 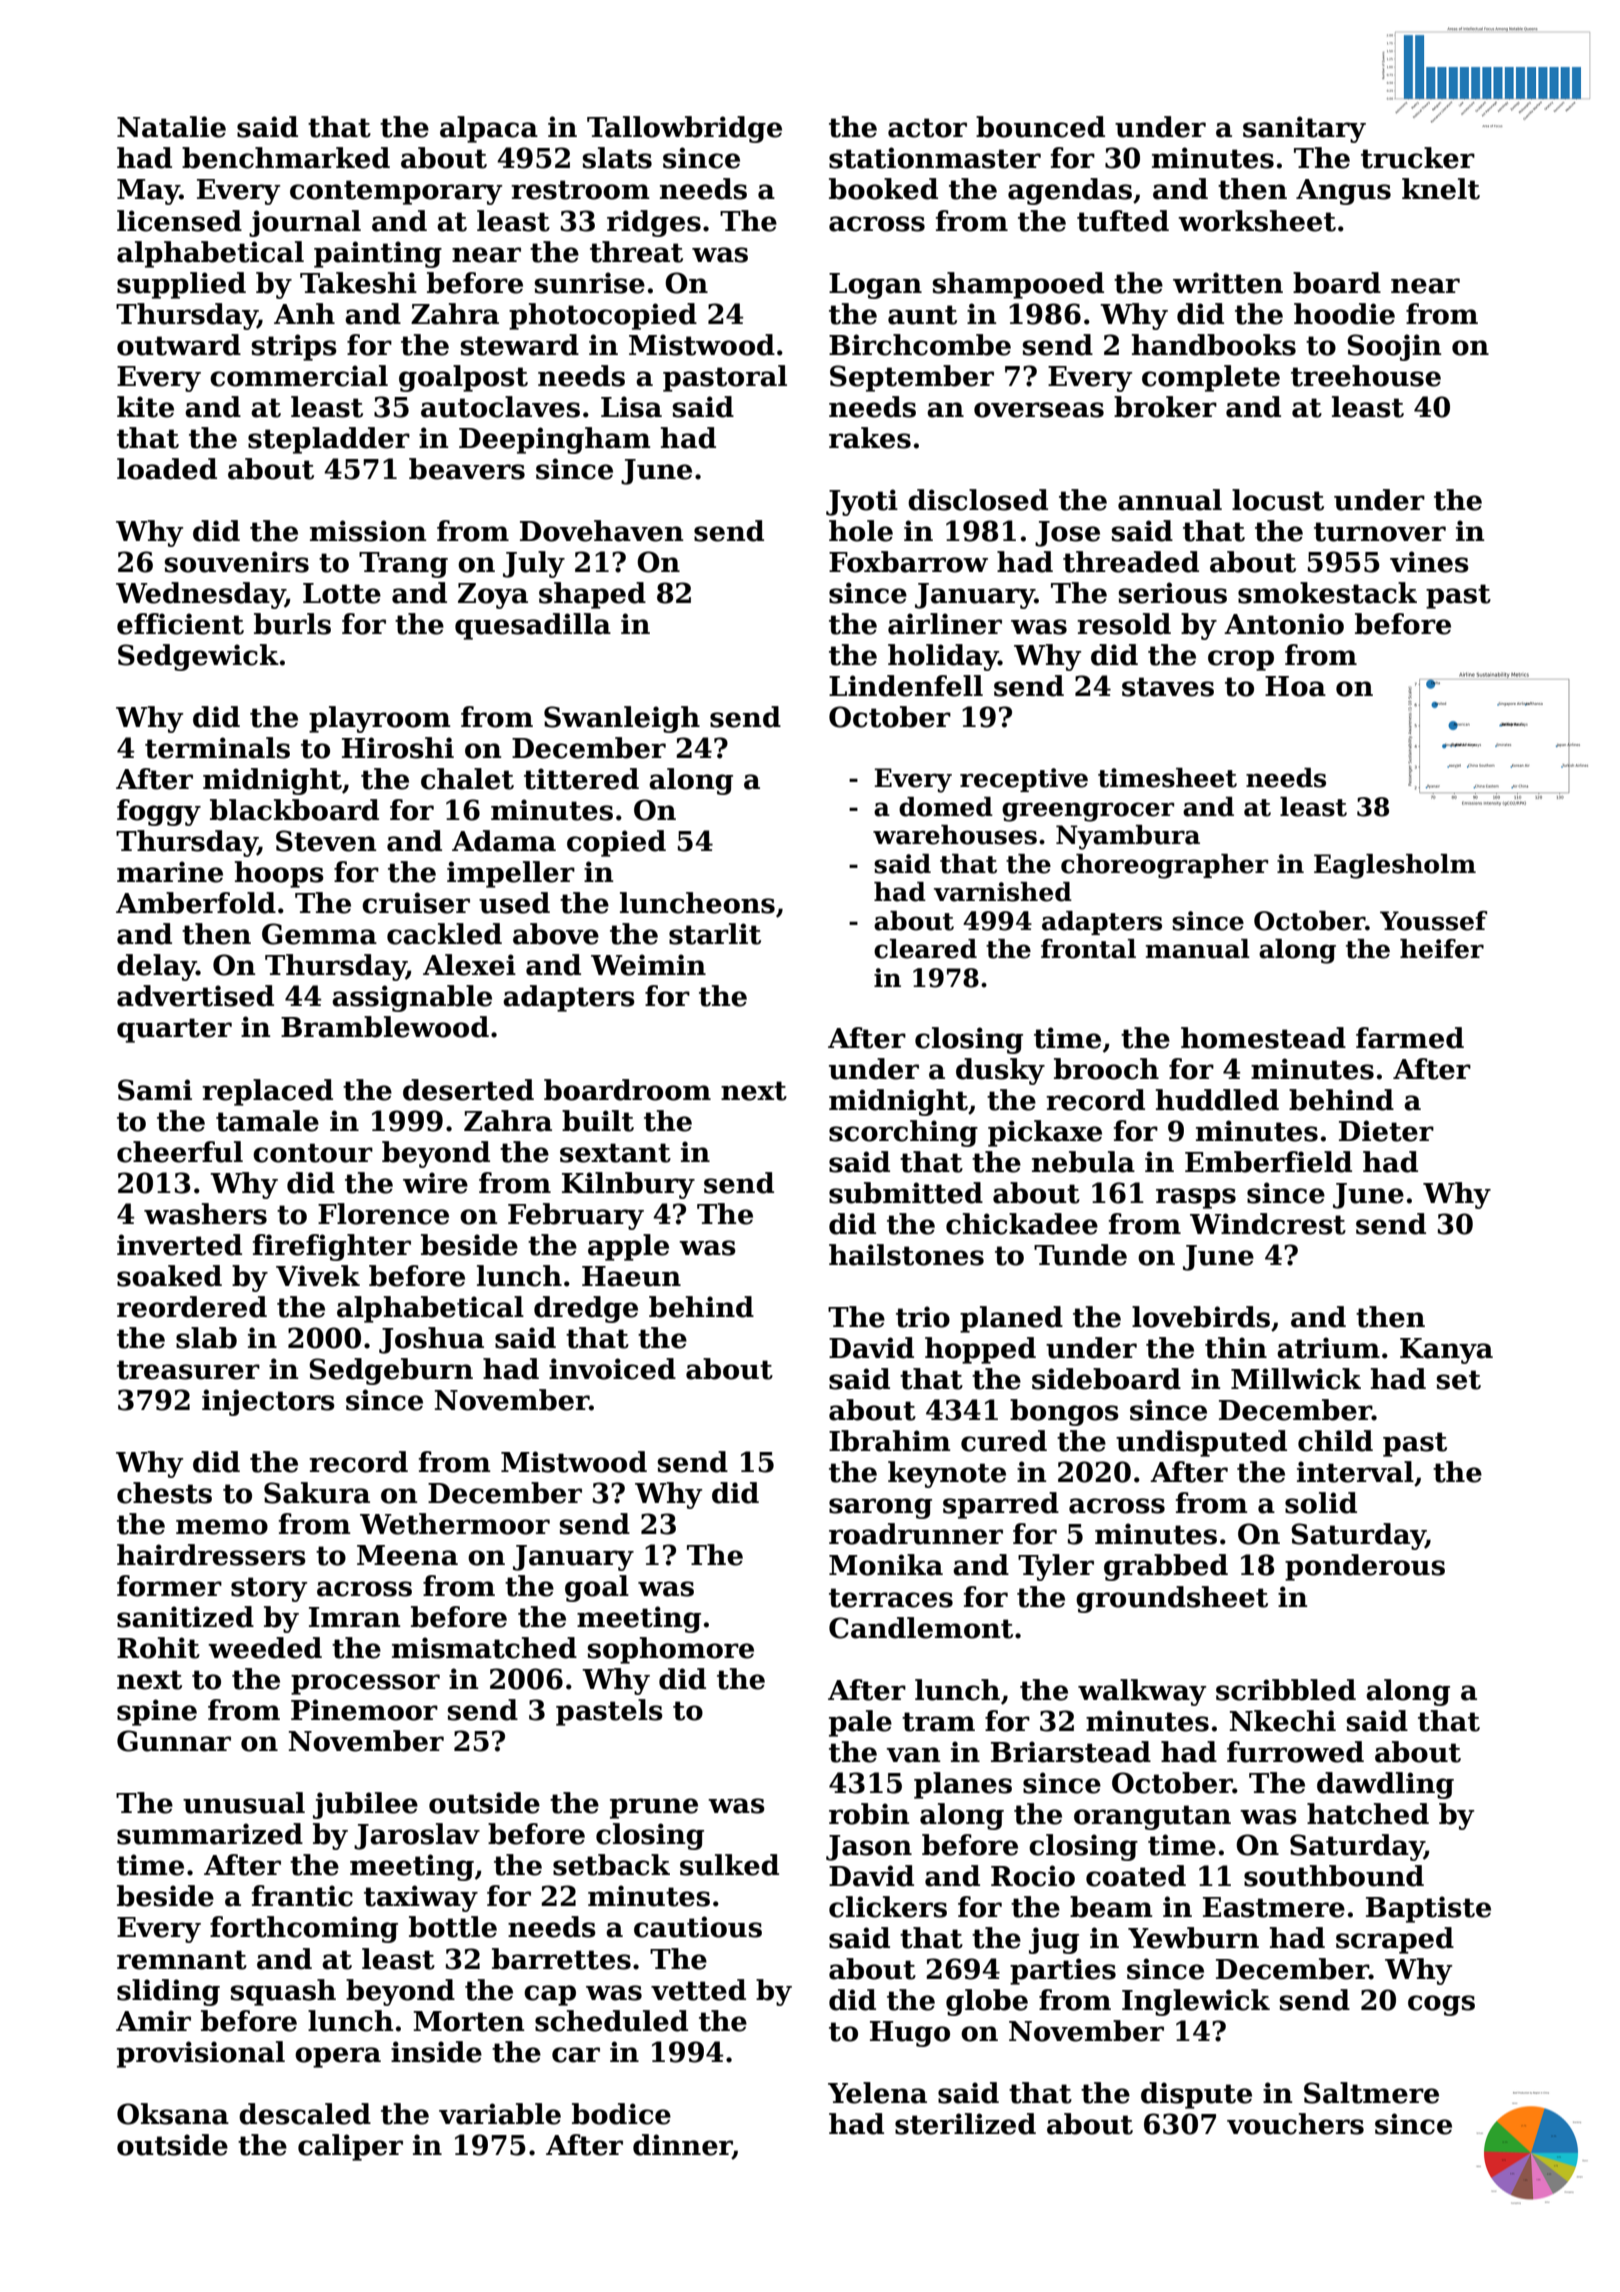 I want to click on Yelena, so click(x=877, y=2093).
